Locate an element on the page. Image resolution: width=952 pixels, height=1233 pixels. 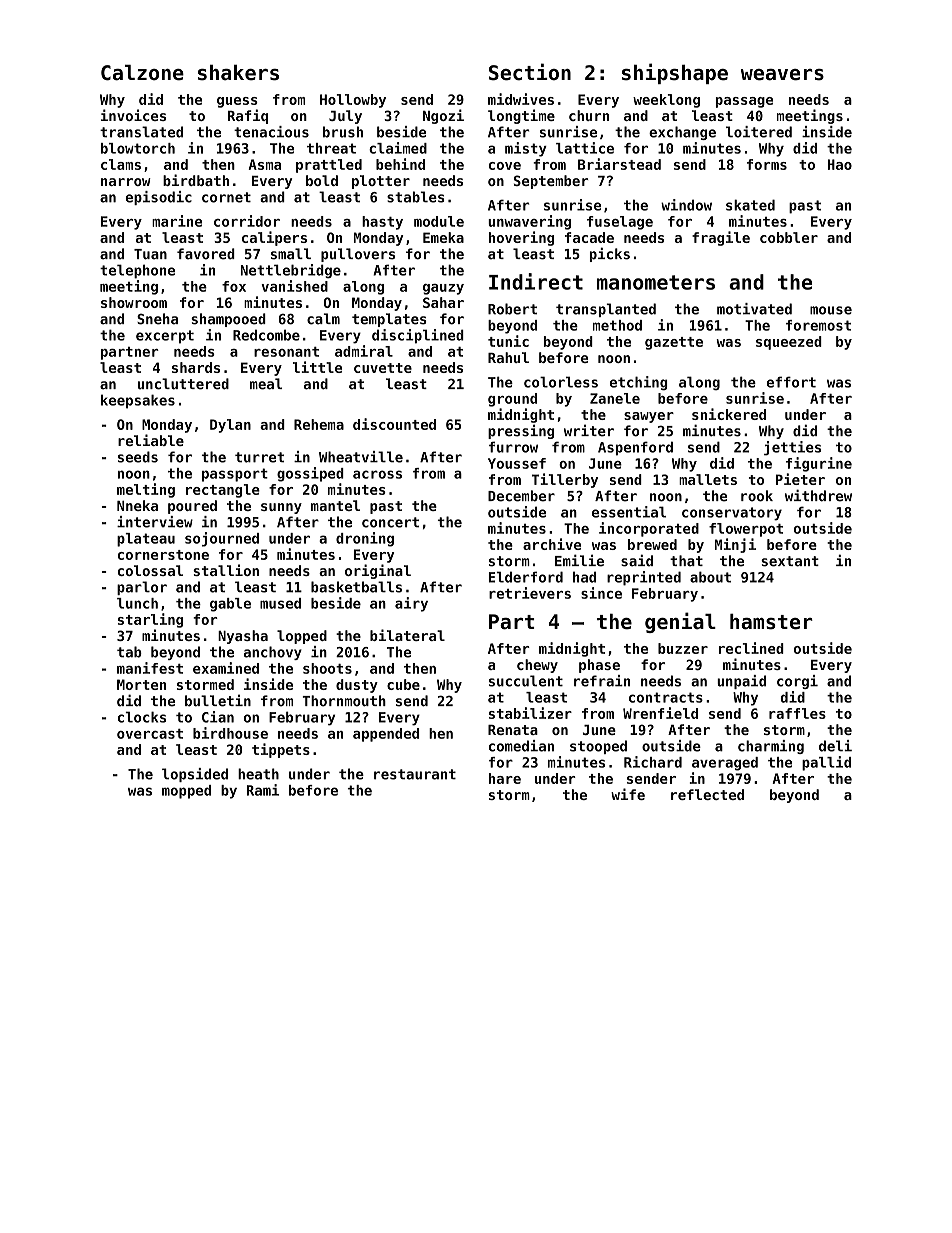
churn is located at coordinates (589, 115).
